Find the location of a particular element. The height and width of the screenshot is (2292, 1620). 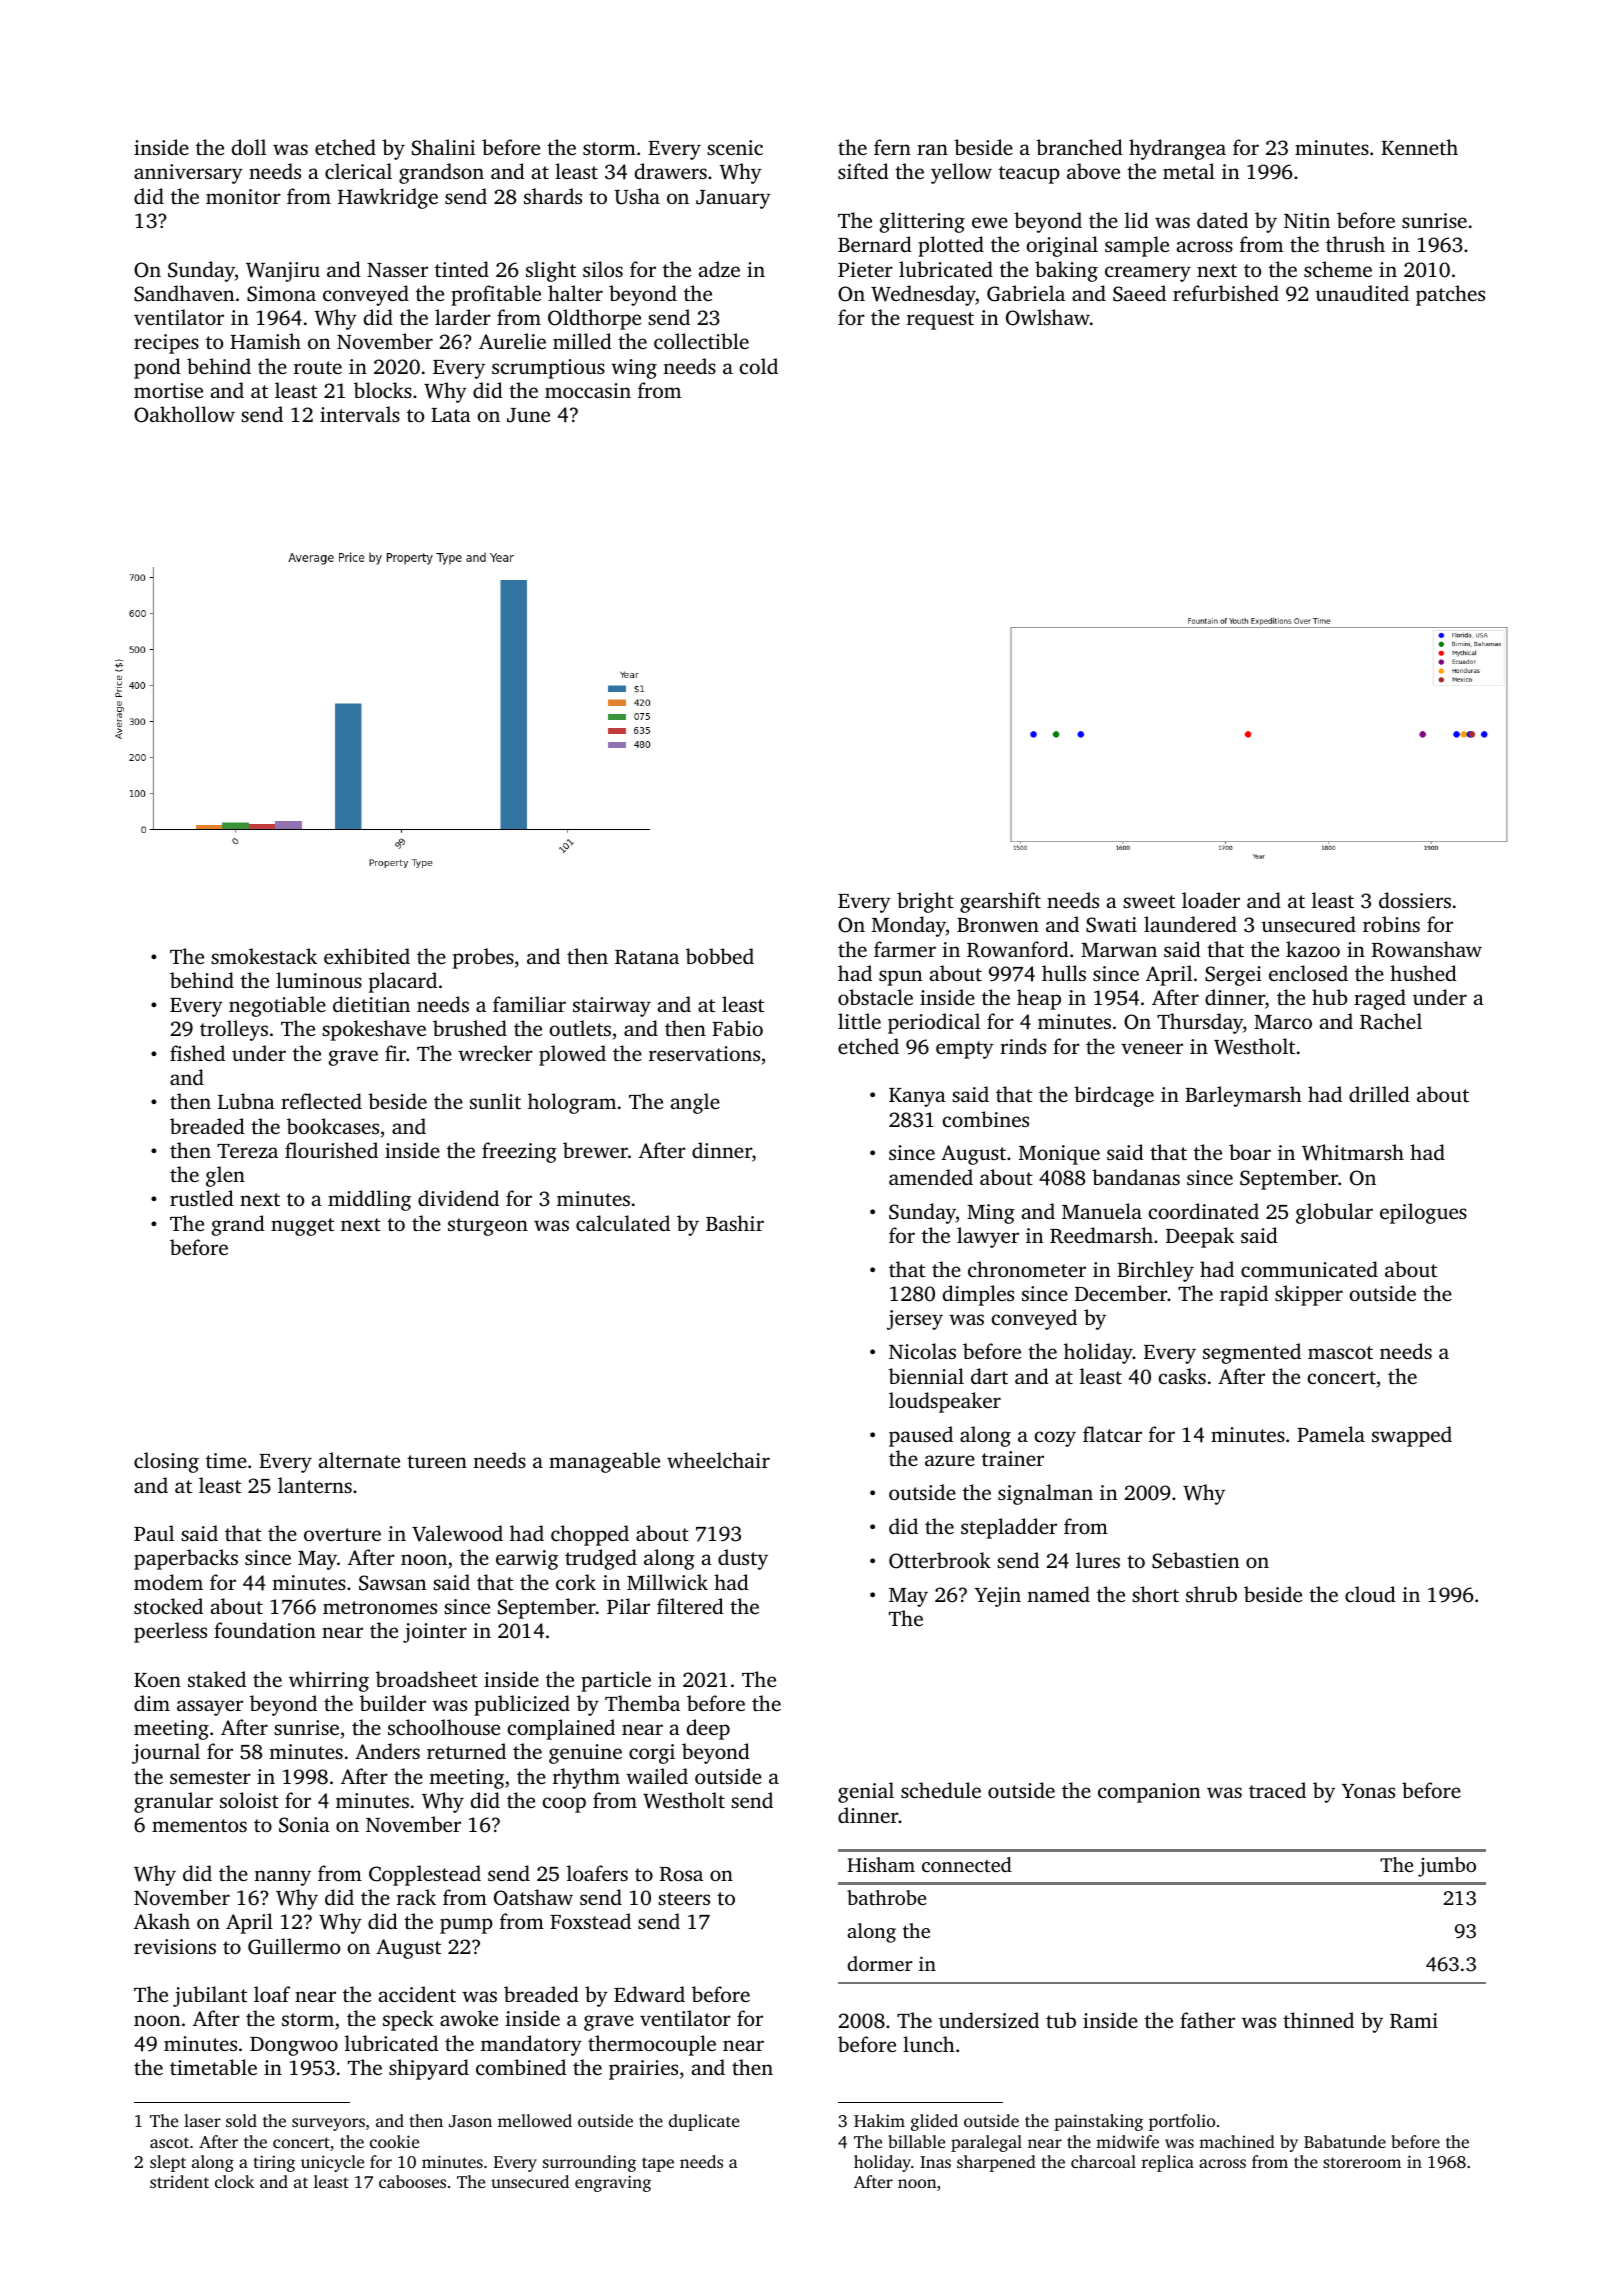

spokeshave is located at coordinates (374, 1030).
